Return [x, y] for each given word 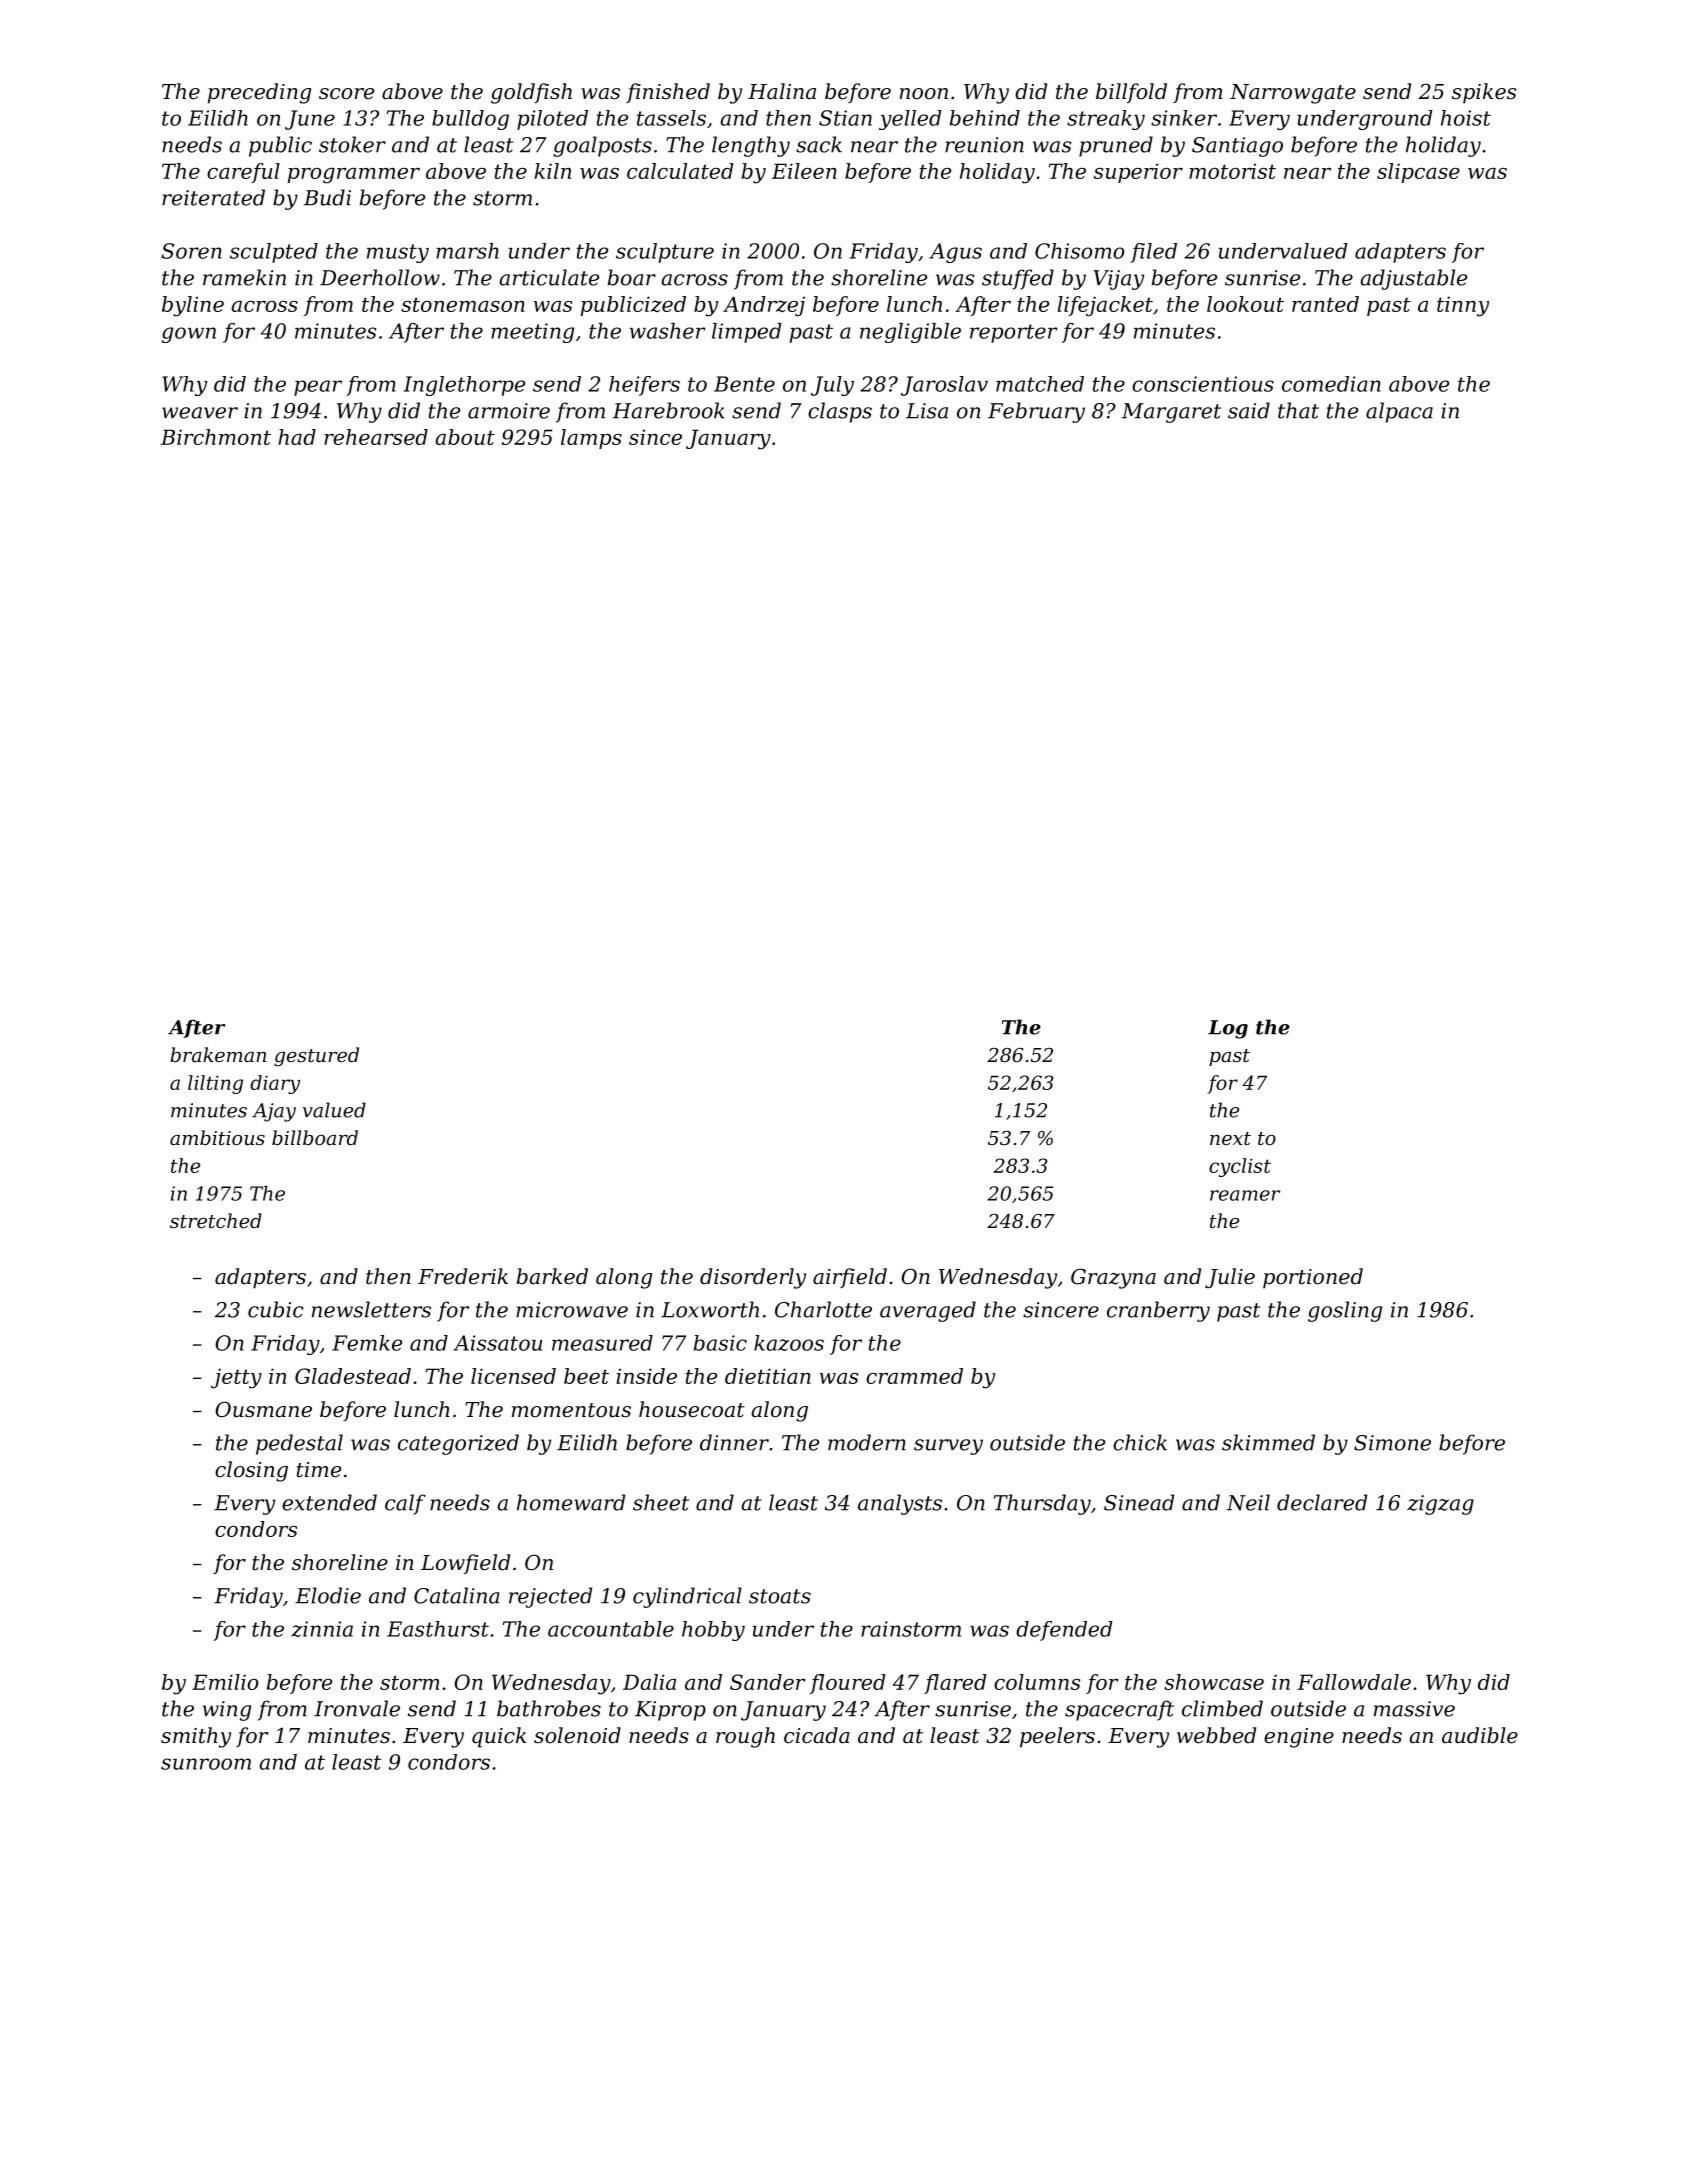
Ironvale [357, 1708]
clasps [840, 412]
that [1298, 410]
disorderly [753, 1278]
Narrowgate [1293, 94]
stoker [352, 144]
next [1230, 1138]
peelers [1057, 1737]
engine [1299, 1738]
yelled [910, 120]
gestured [316, 1056]
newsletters [371, 1309]
